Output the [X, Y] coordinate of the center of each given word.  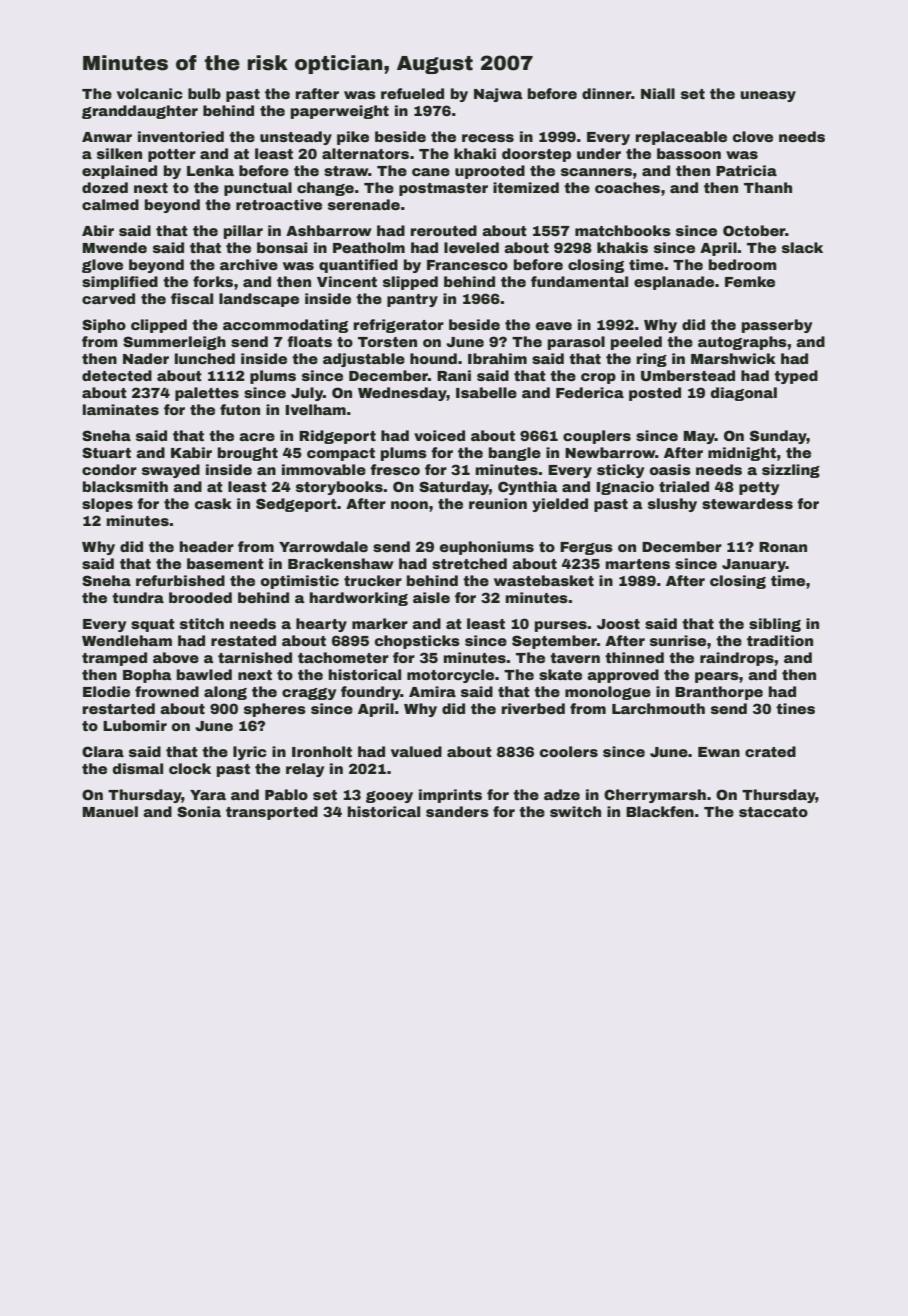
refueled [412, 93]
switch [575, 811]
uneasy [768, 96]
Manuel [110, 811]
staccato [773, 812]
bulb [204, 93]
